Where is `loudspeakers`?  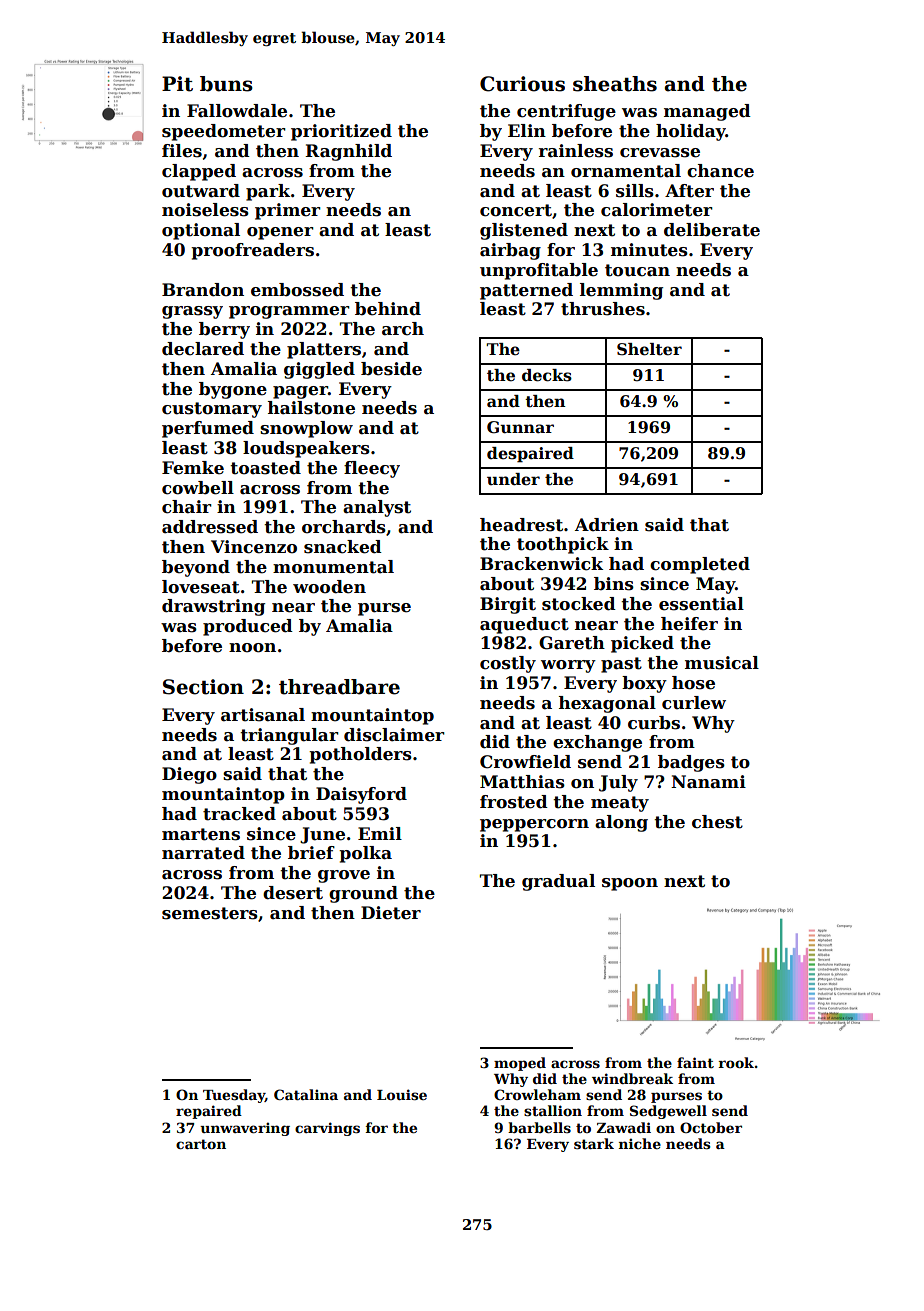
loudspeakers is located at coordinates (306, 449).
